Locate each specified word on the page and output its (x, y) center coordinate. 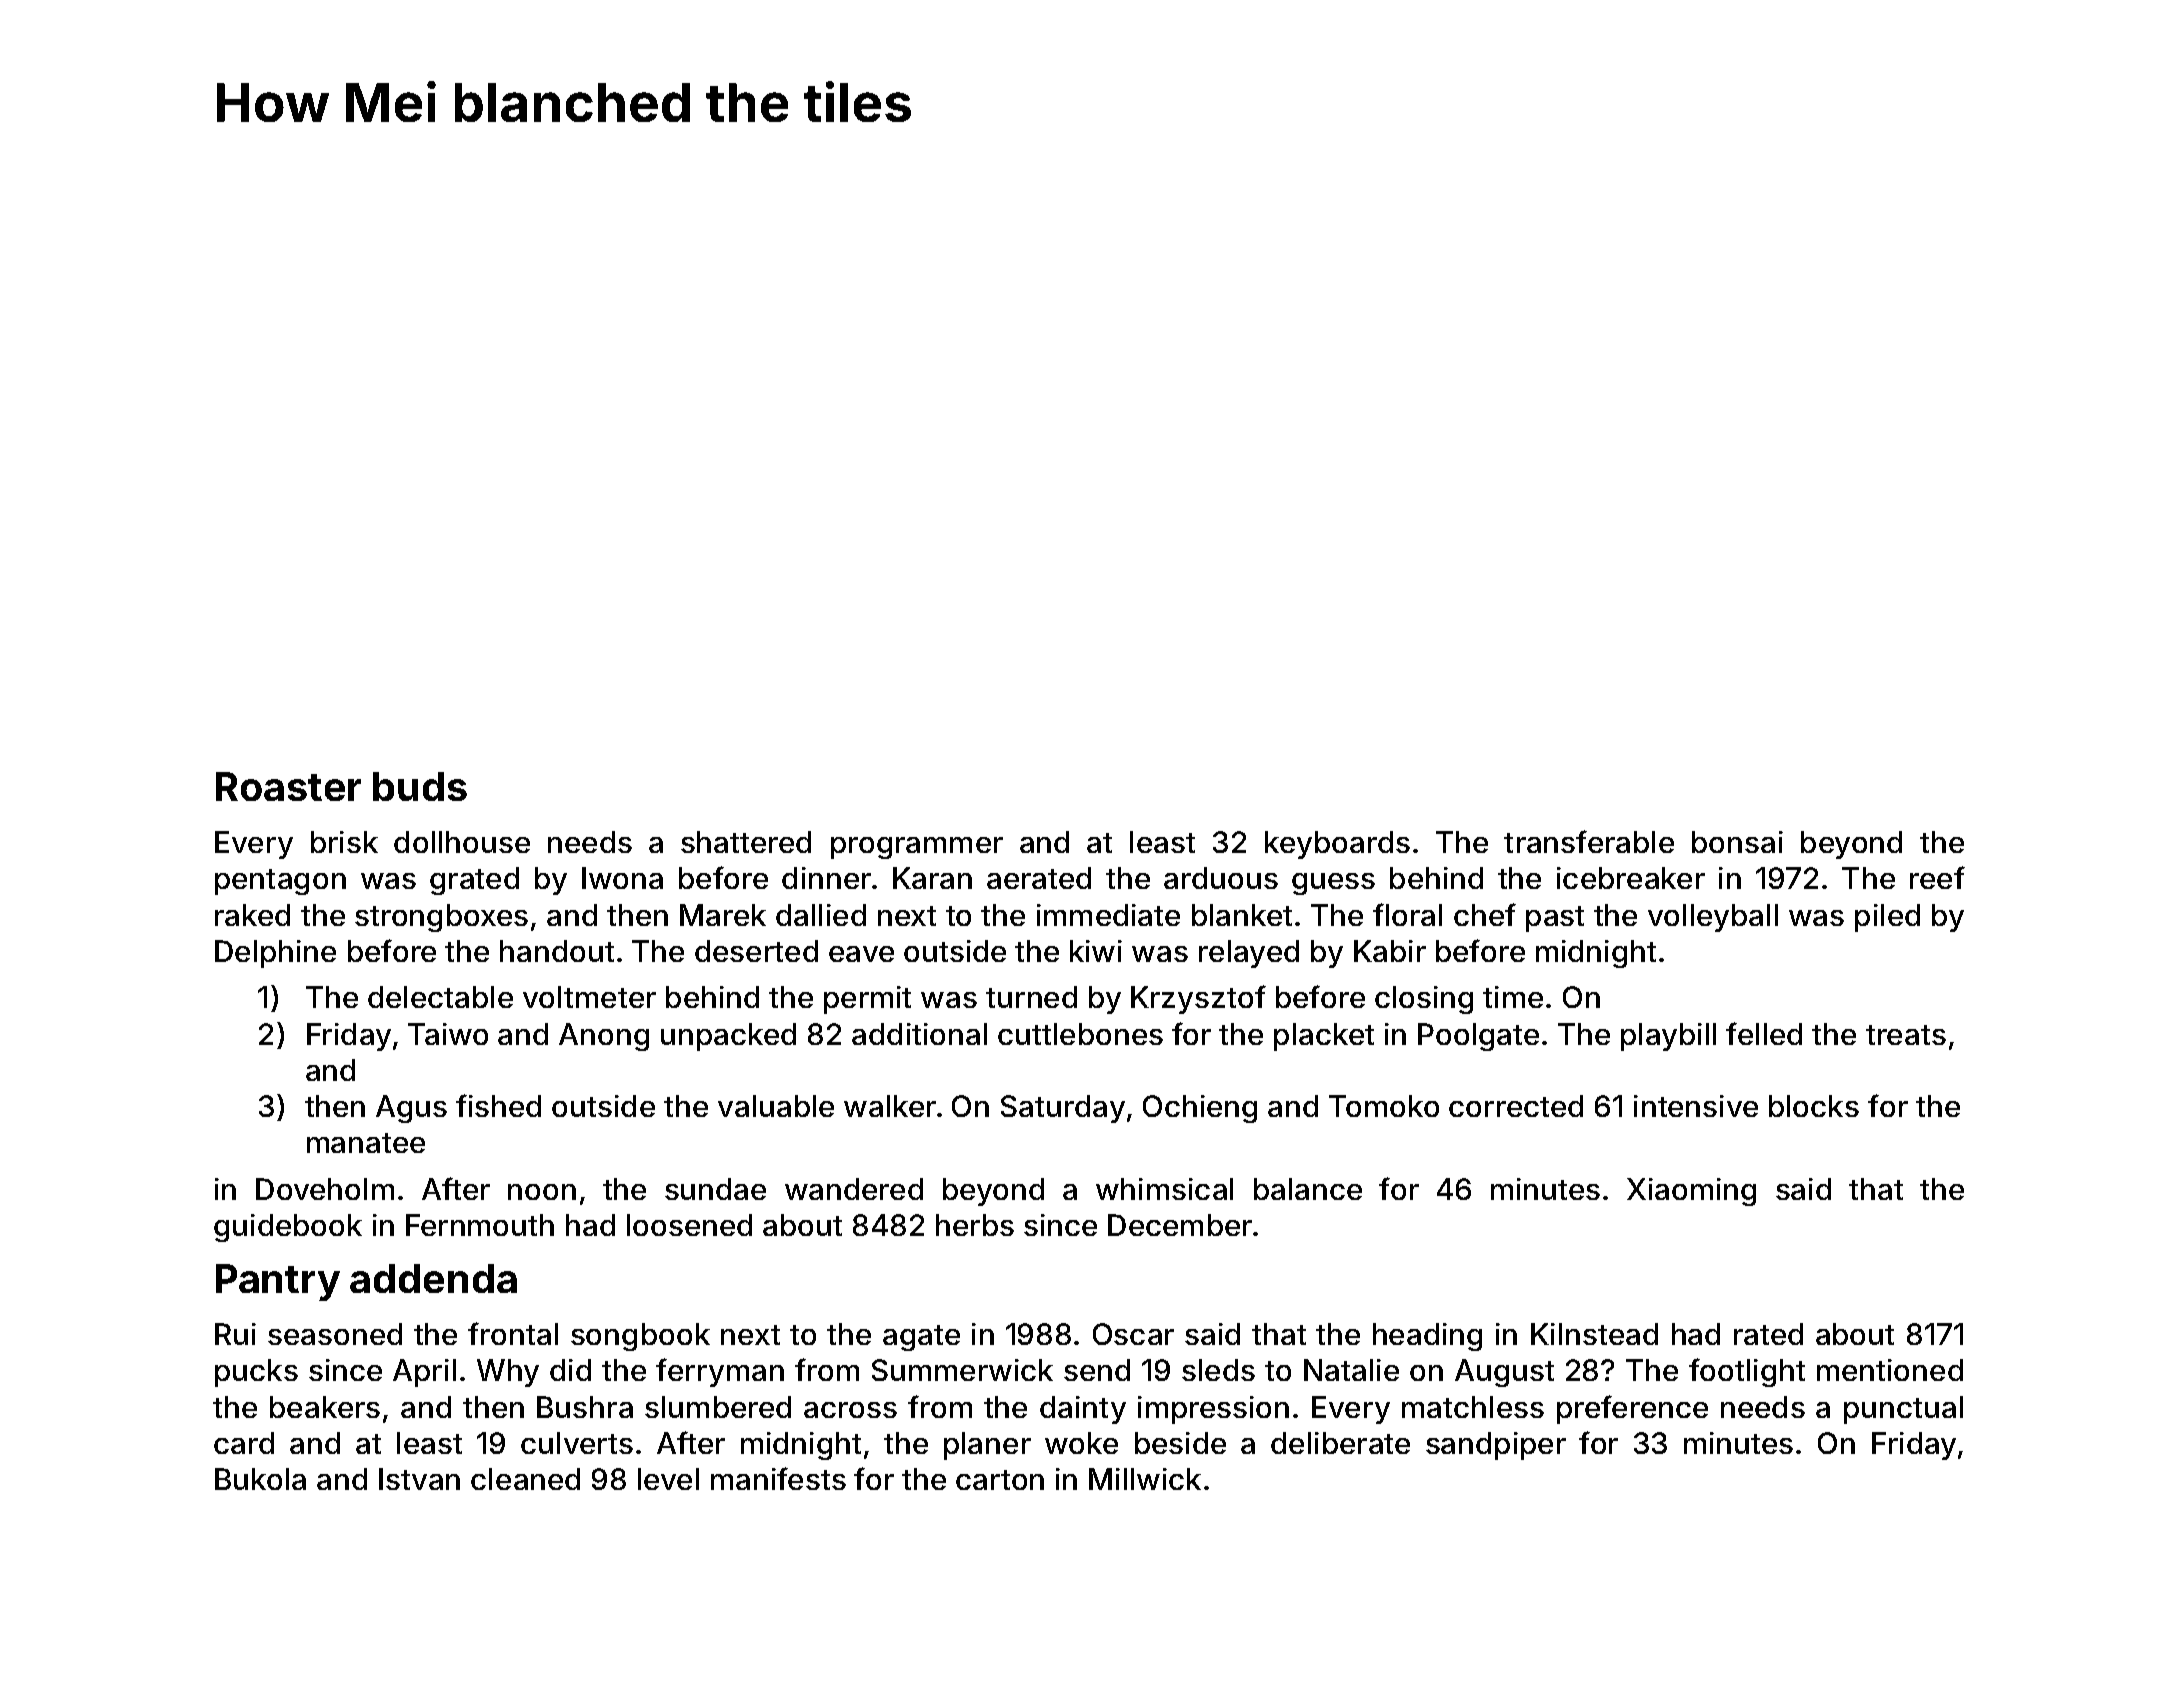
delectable (440, 997)
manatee (366, 1143)
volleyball (1713, 918)
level (668, 1479)
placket (1324, 1037)
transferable (1589, 841)
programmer (917, 848)
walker (890, 1106)
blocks (1814, 1106)
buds (420, 786)
